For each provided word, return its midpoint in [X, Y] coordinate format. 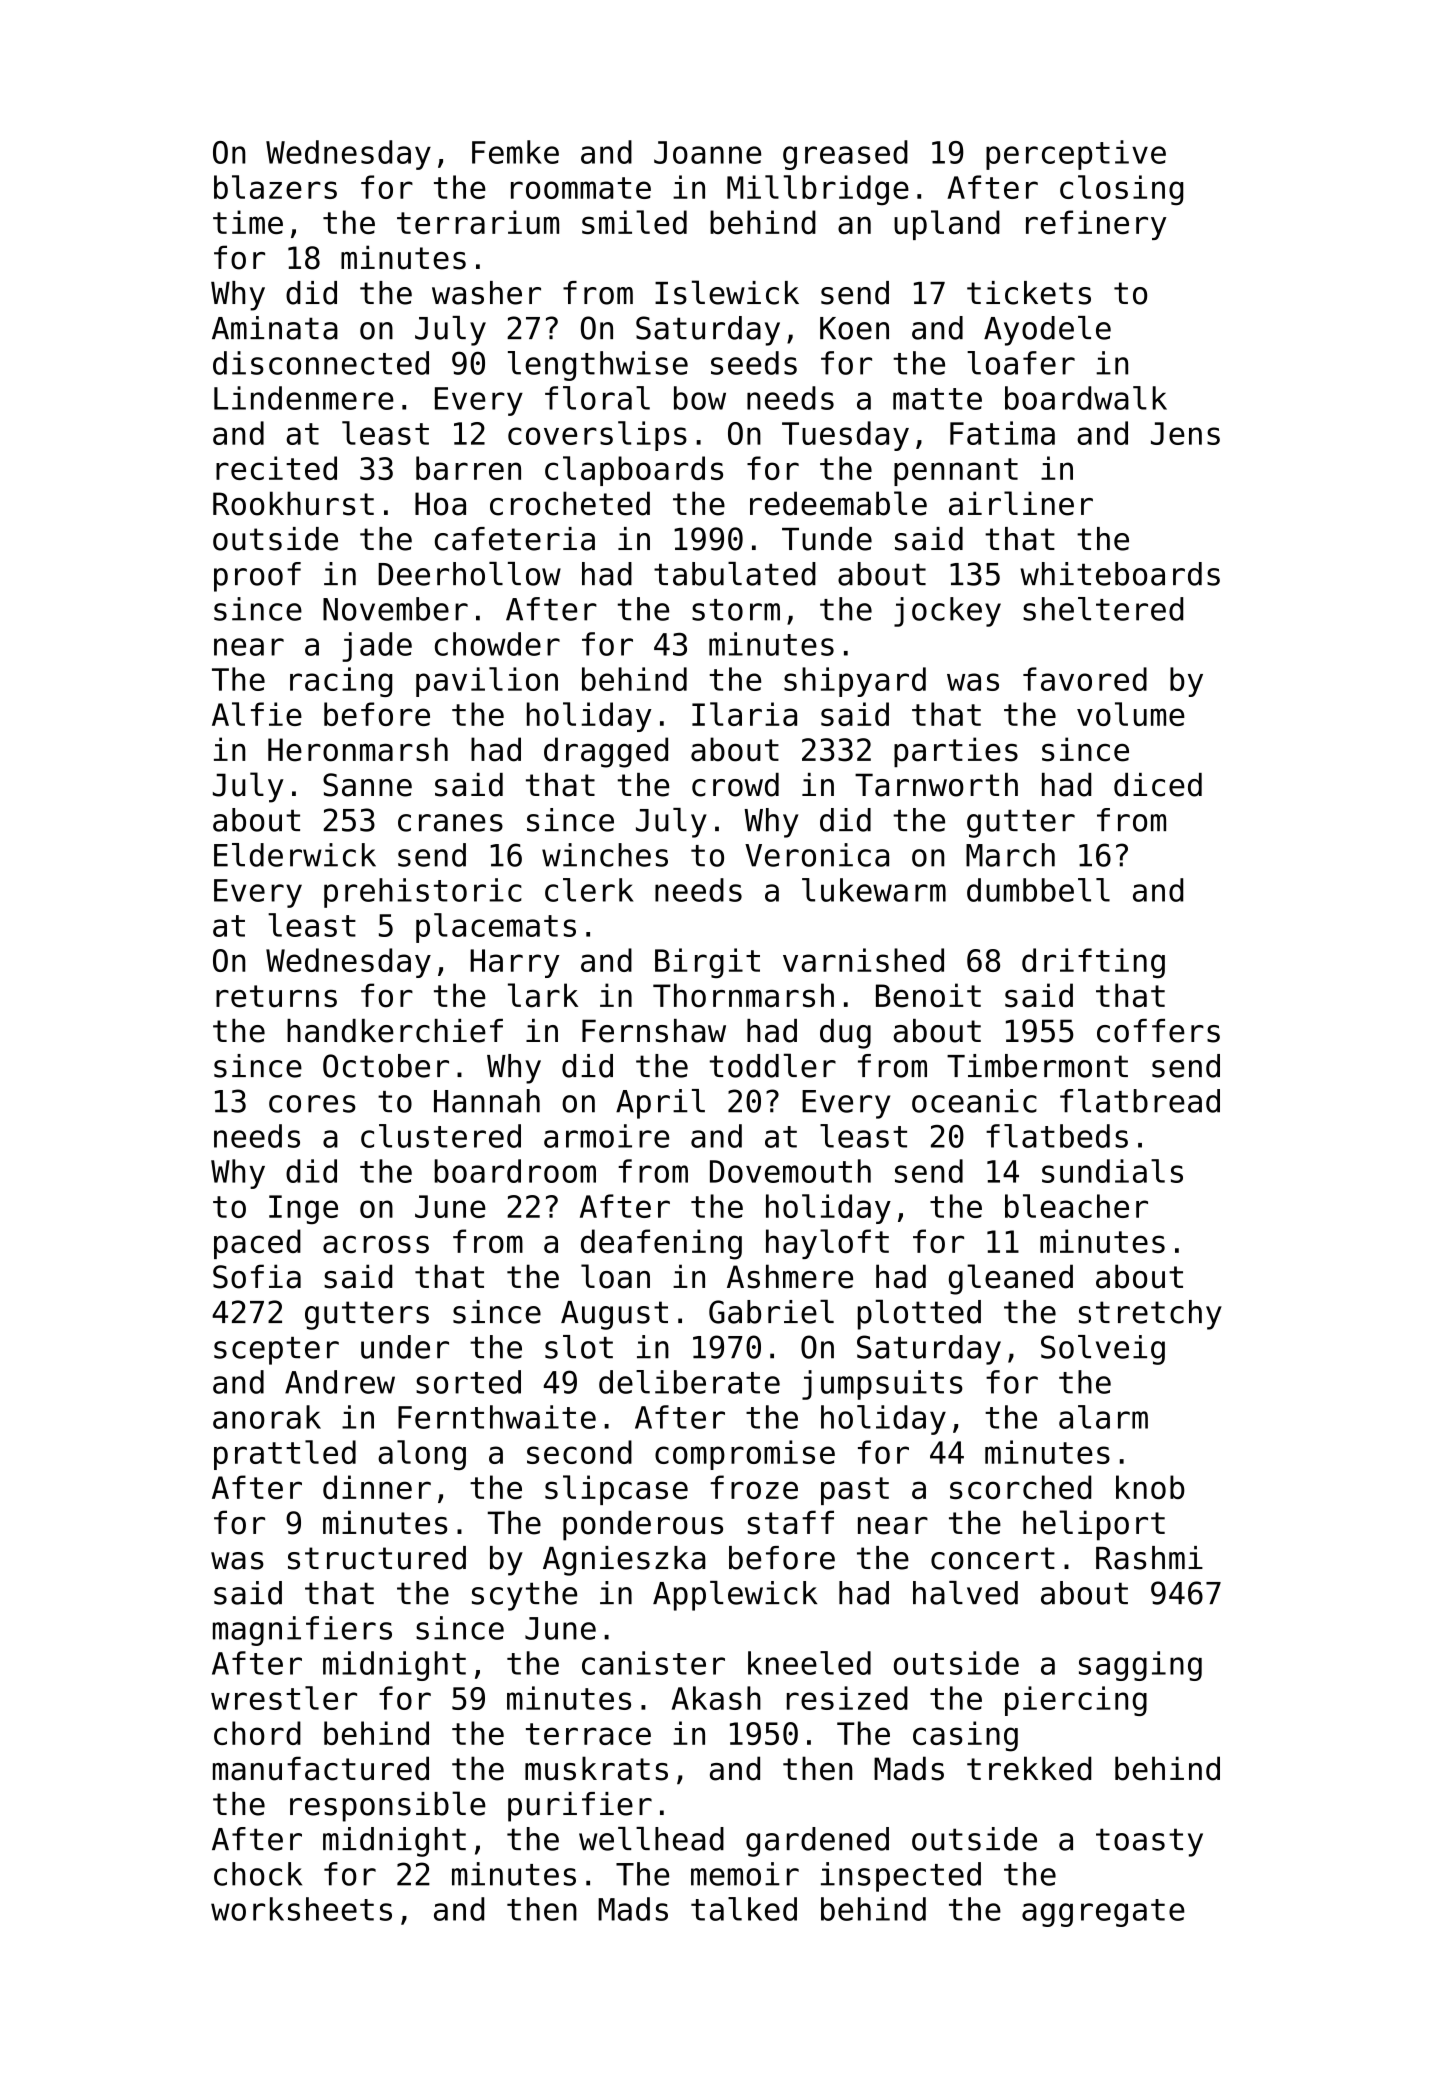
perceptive [1076, 155]
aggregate [1103, 1913]
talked [744, 1909]
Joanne [707, 152]
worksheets [301, 1909]
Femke [515, 152]
